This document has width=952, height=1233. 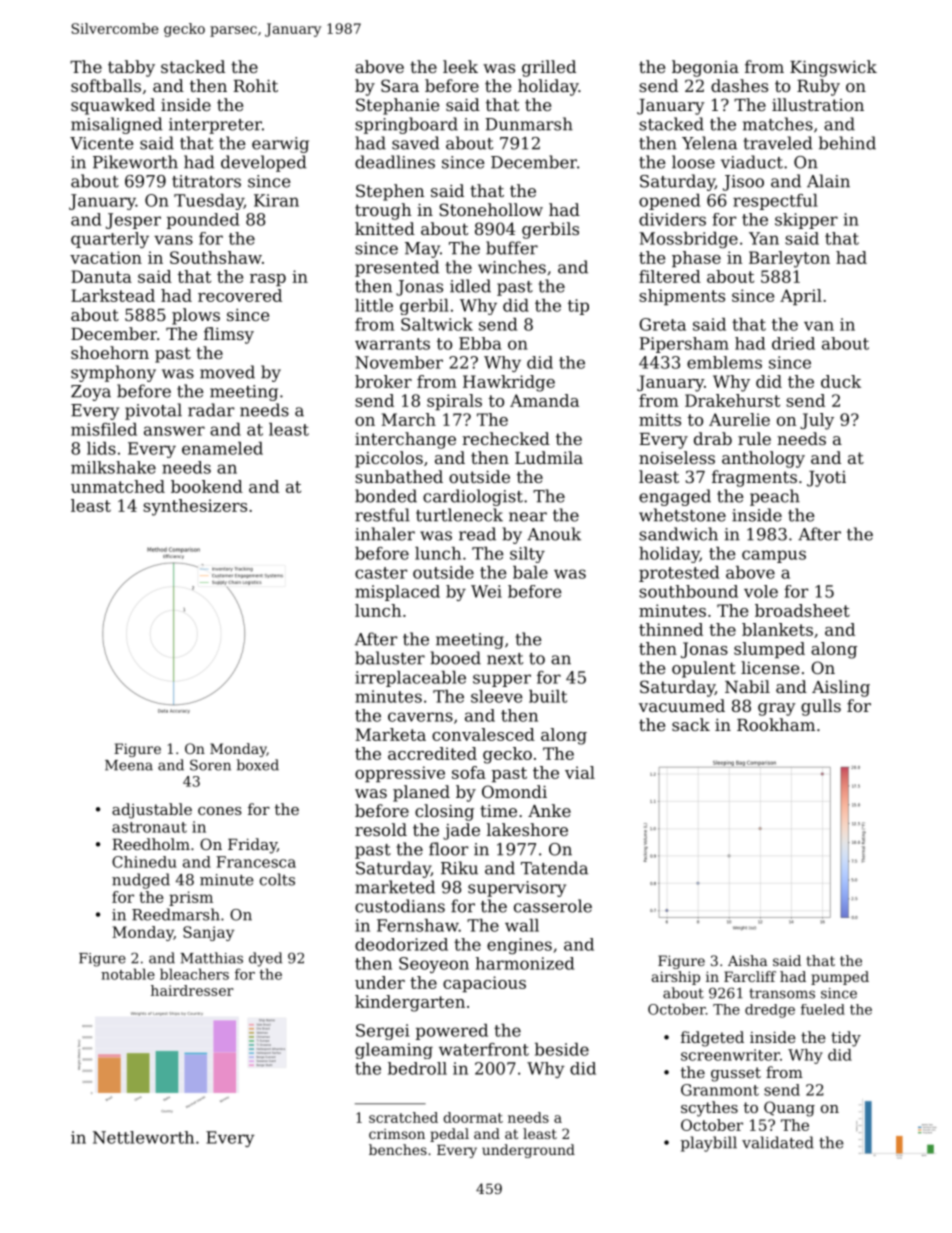 What do you see at coordinates (549, 457) in the document?
I see `Ludmila` at bounding box center [549, 457].
